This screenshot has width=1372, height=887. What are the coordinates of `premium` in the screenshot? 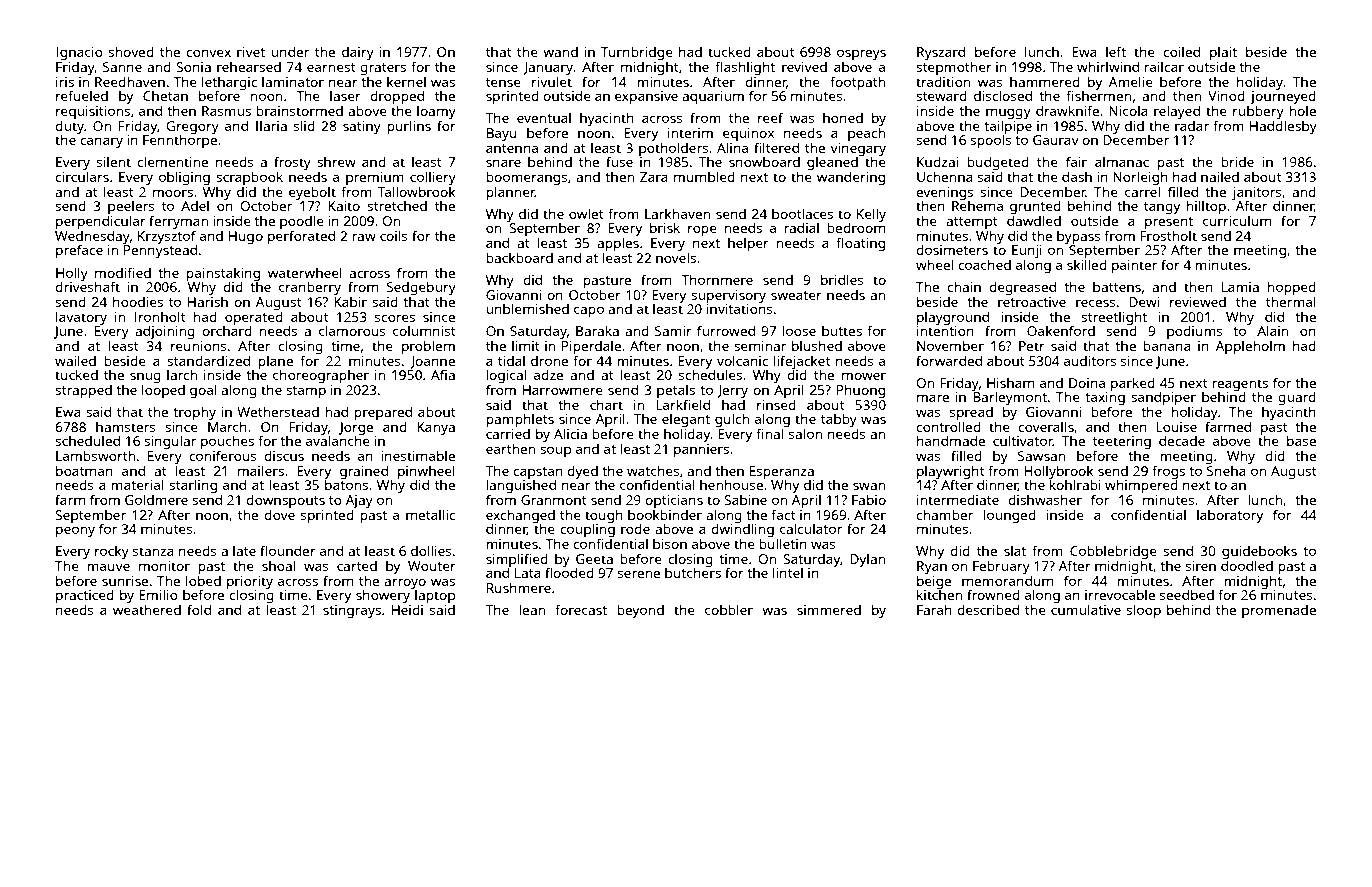 It's located at (375, 178).
